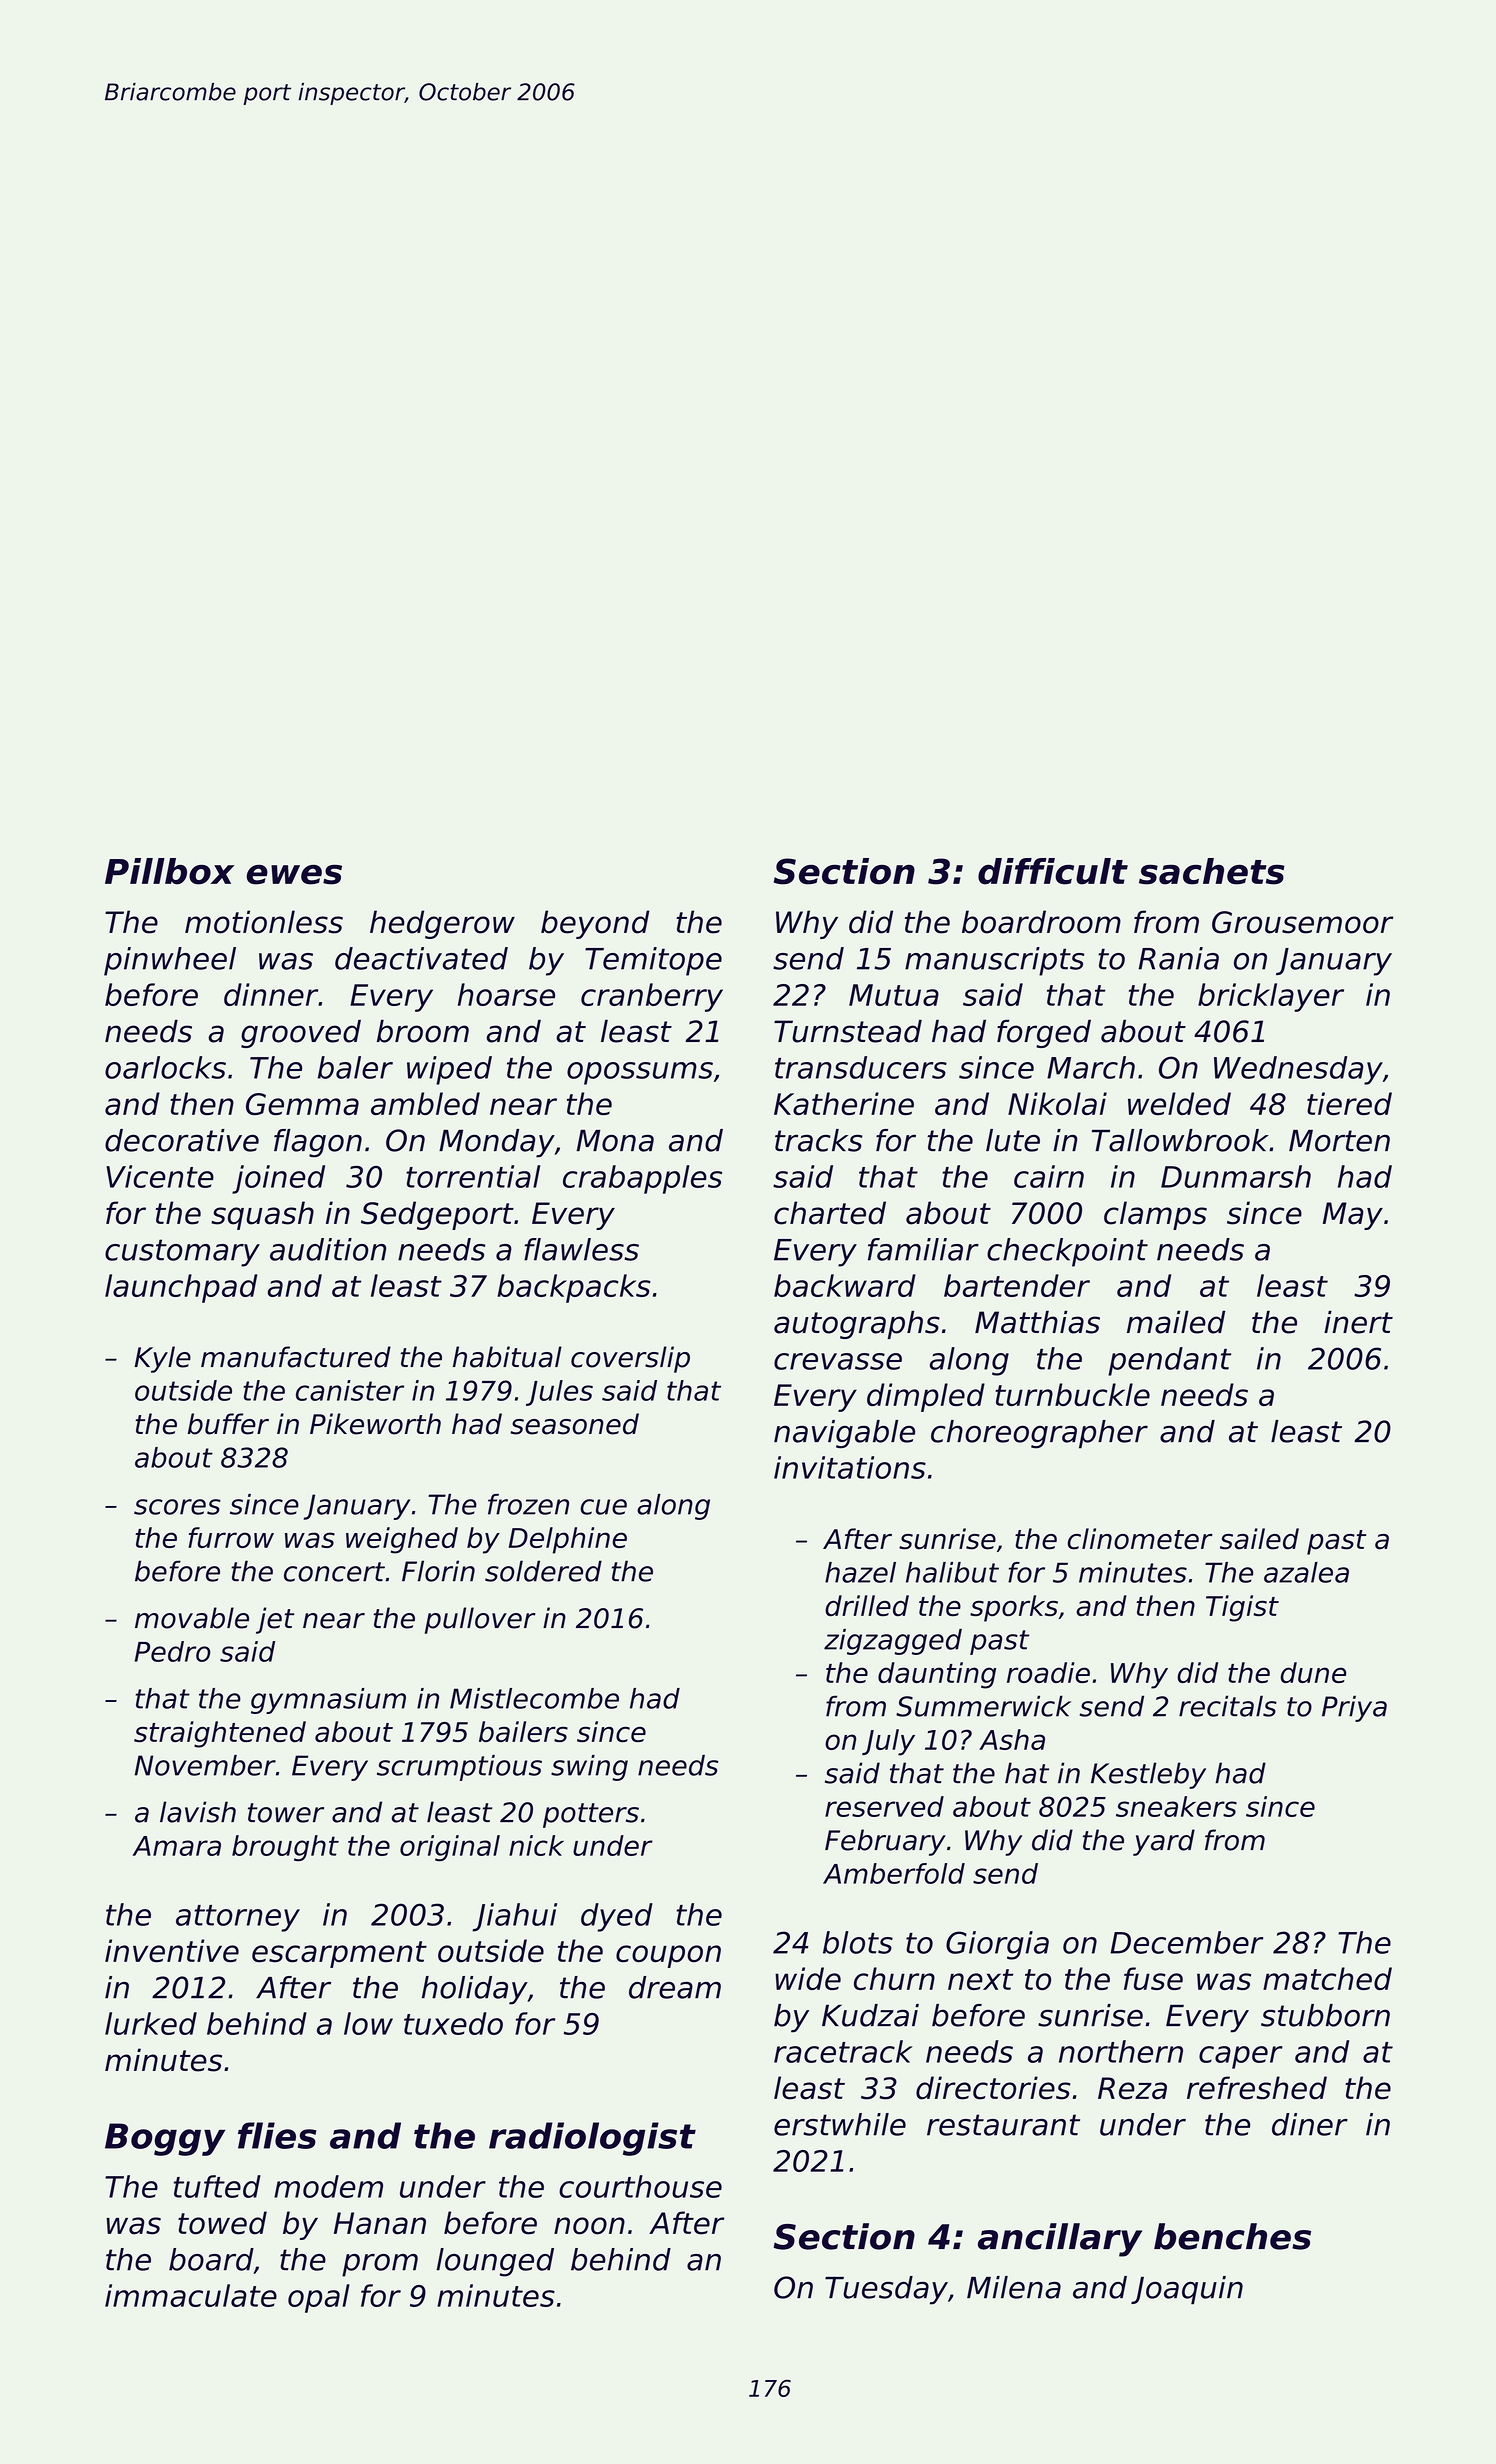 This screenshot has width=1496, height=2464. I want to click on benches, so click(1232, 2236).
